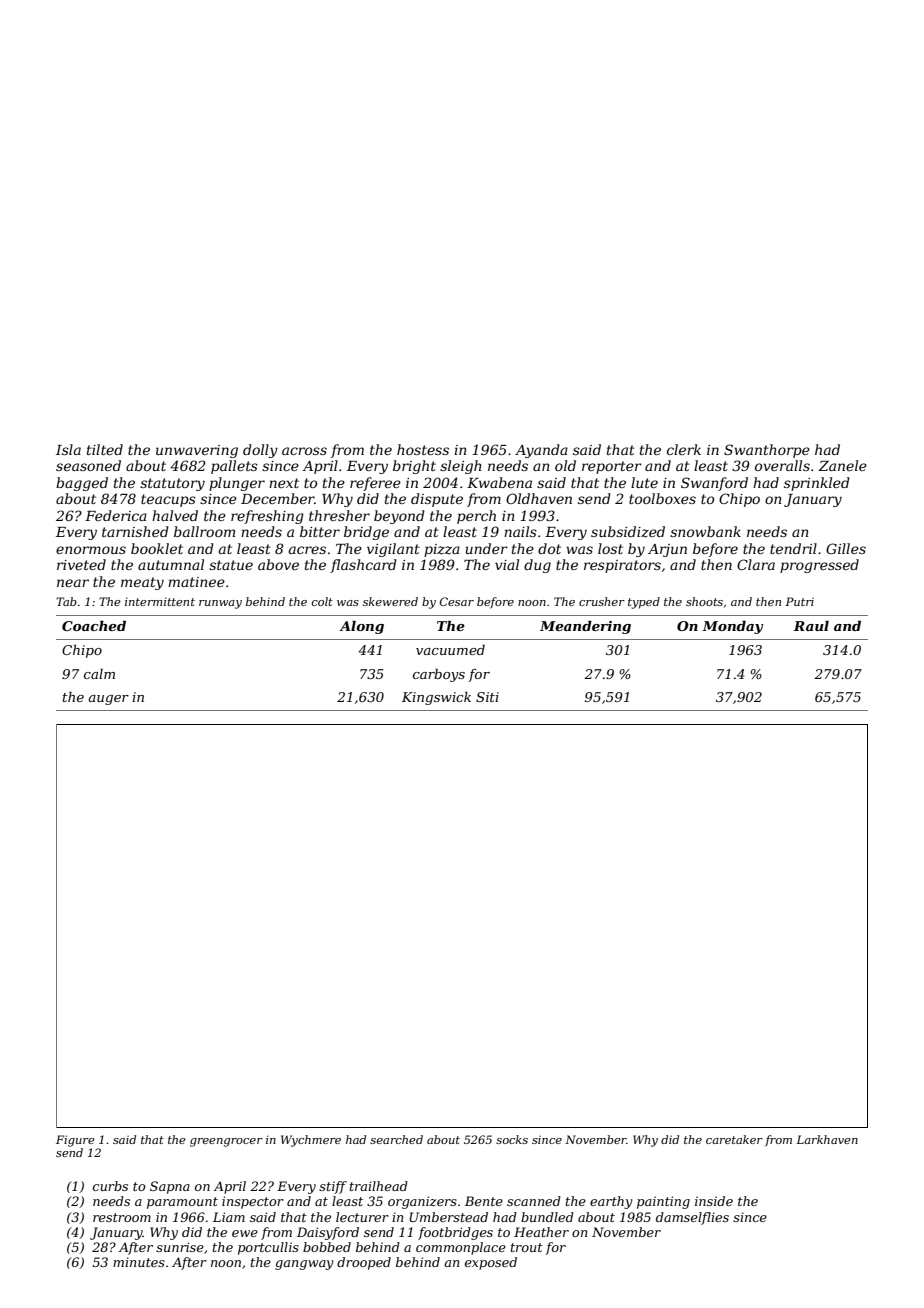  What do you see at coordinates (512, 1139) in the screenshot?
I see `socks` at bounding box center [512, 1139].
